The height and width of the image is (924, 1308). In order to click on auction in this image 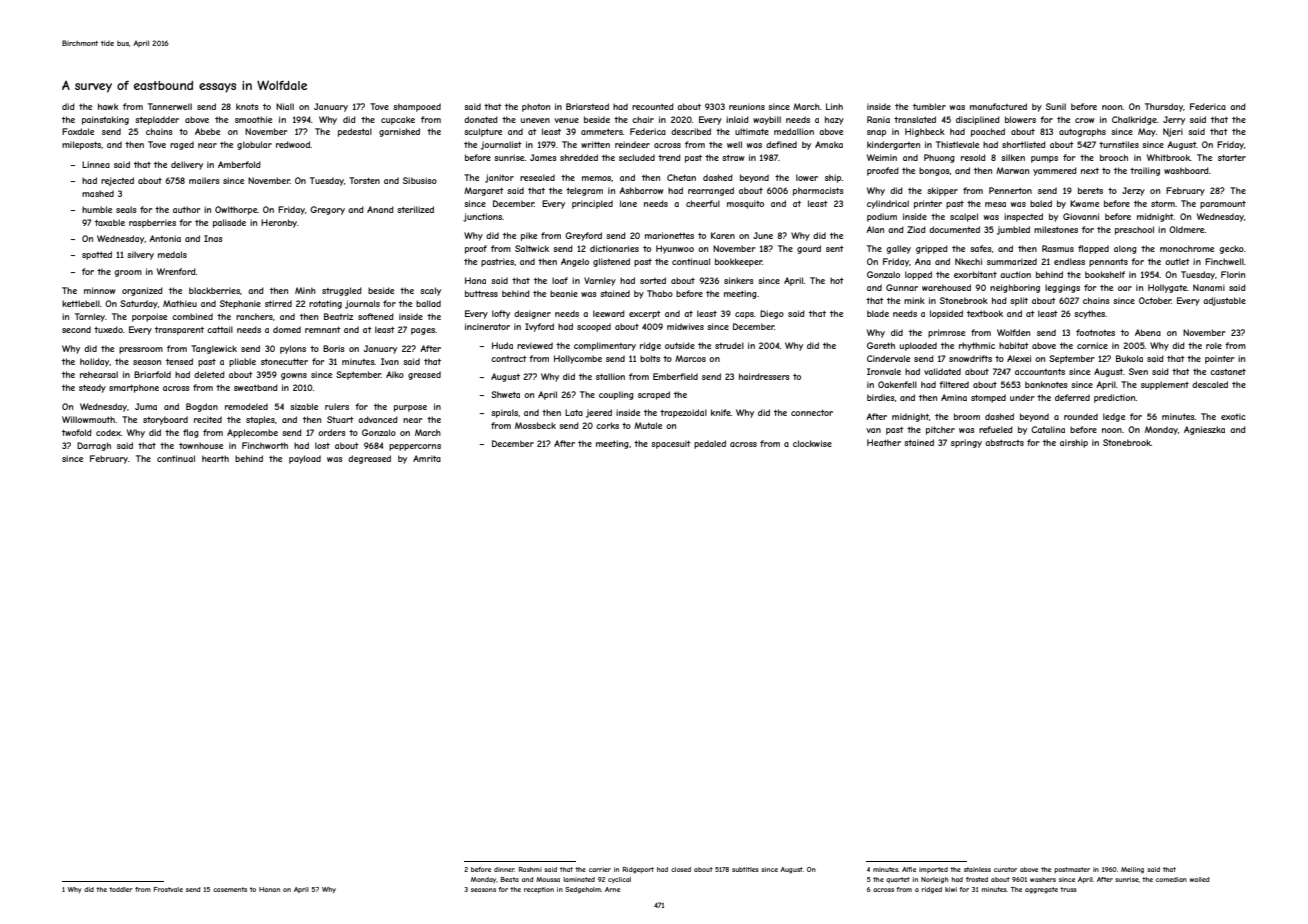, I will do `click(1015, 274)`.
